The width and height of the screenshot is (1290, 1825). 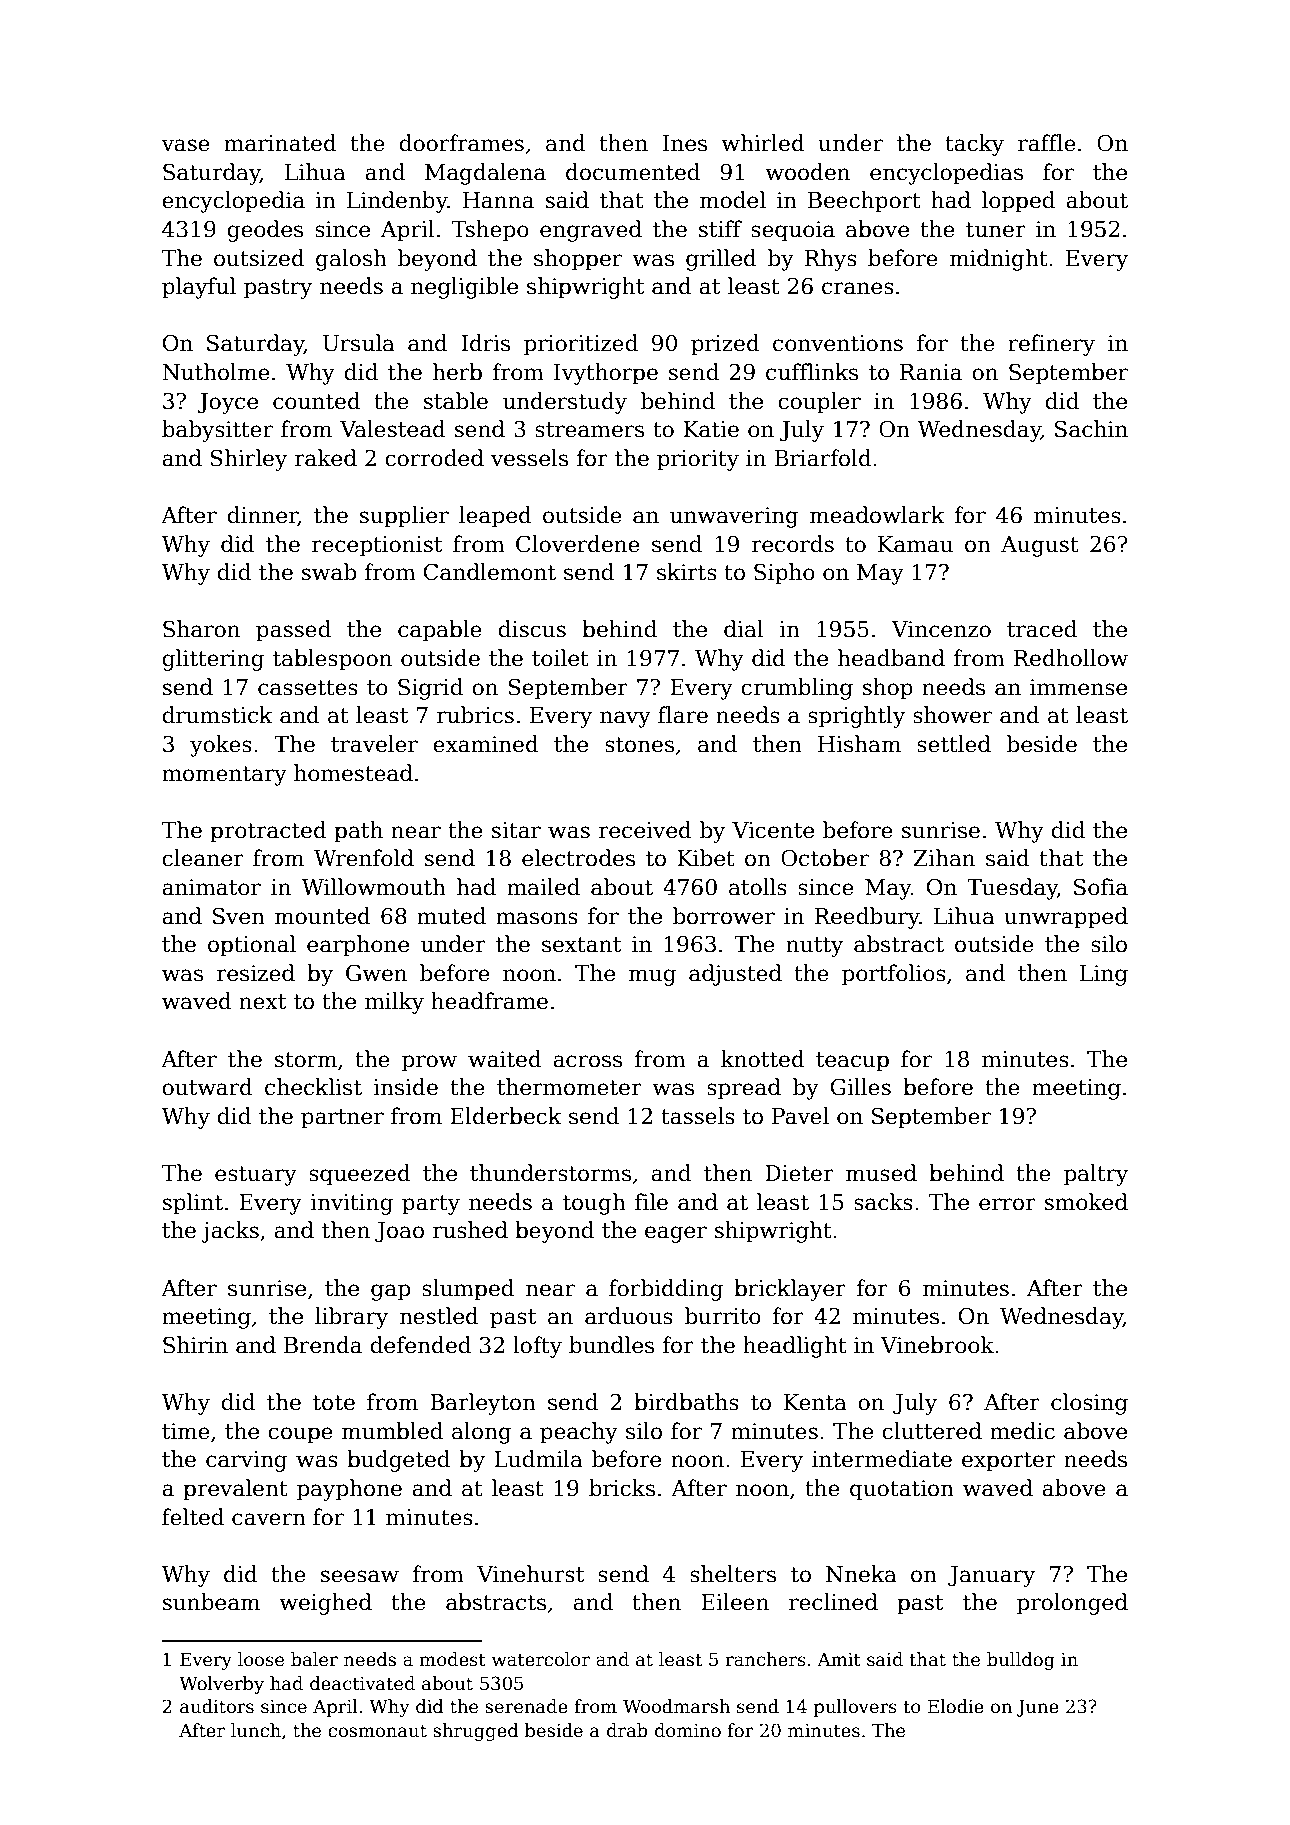 I want to click on closing, so click(x=1089, y=1404).
